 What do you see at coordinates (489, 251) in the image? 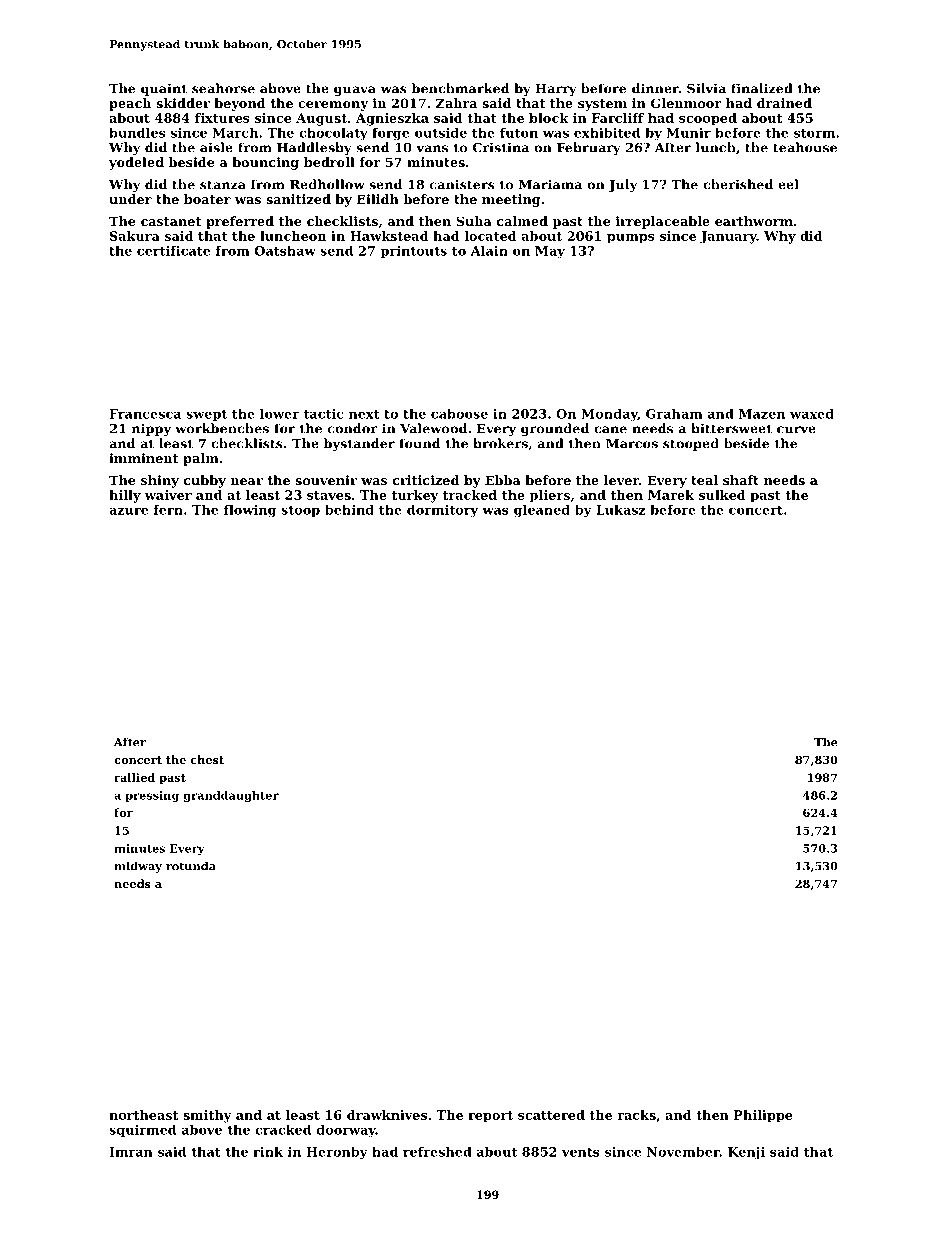
I see `Alain` at bounding box center [489, 251].
